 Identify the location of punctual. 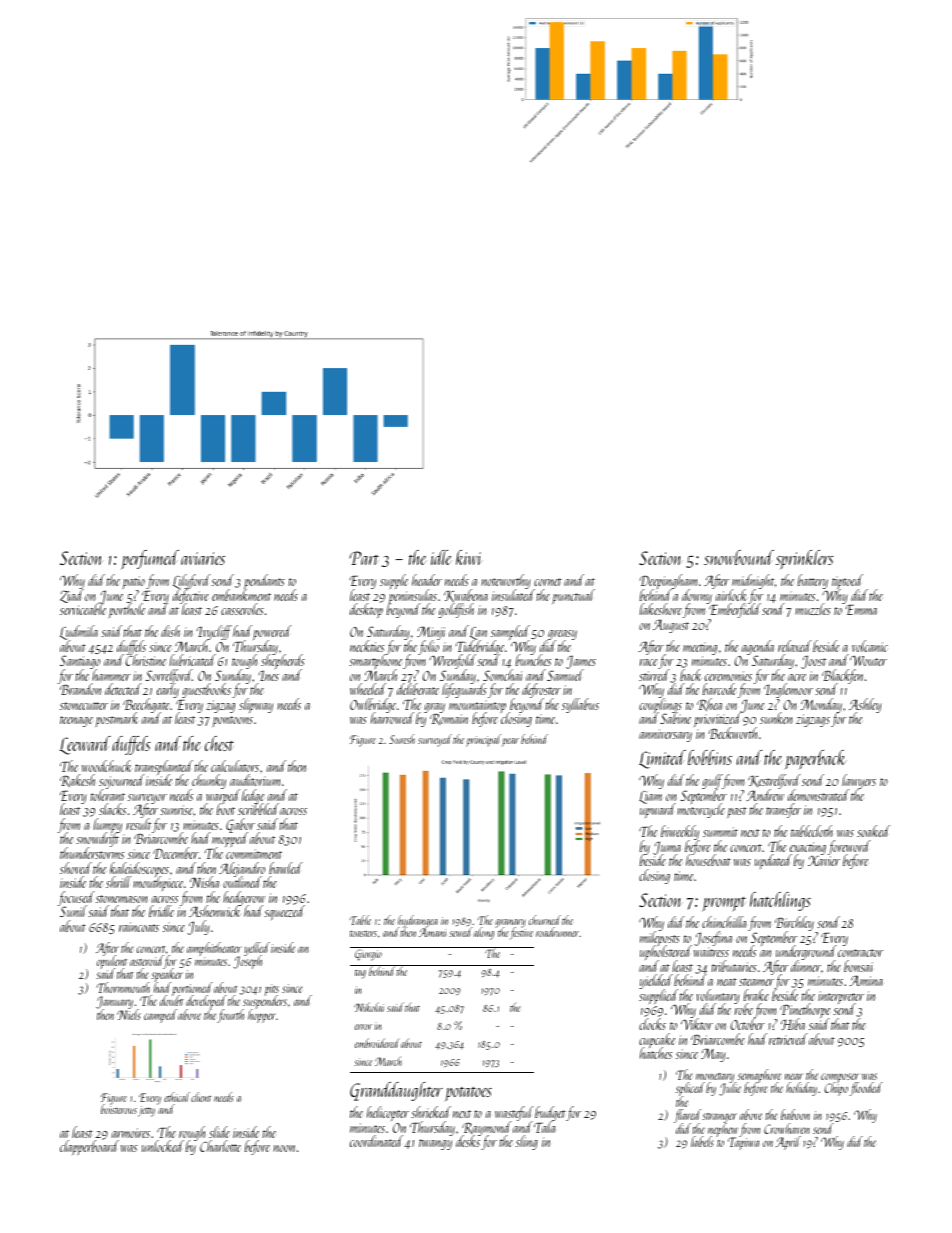
(573, 596).
